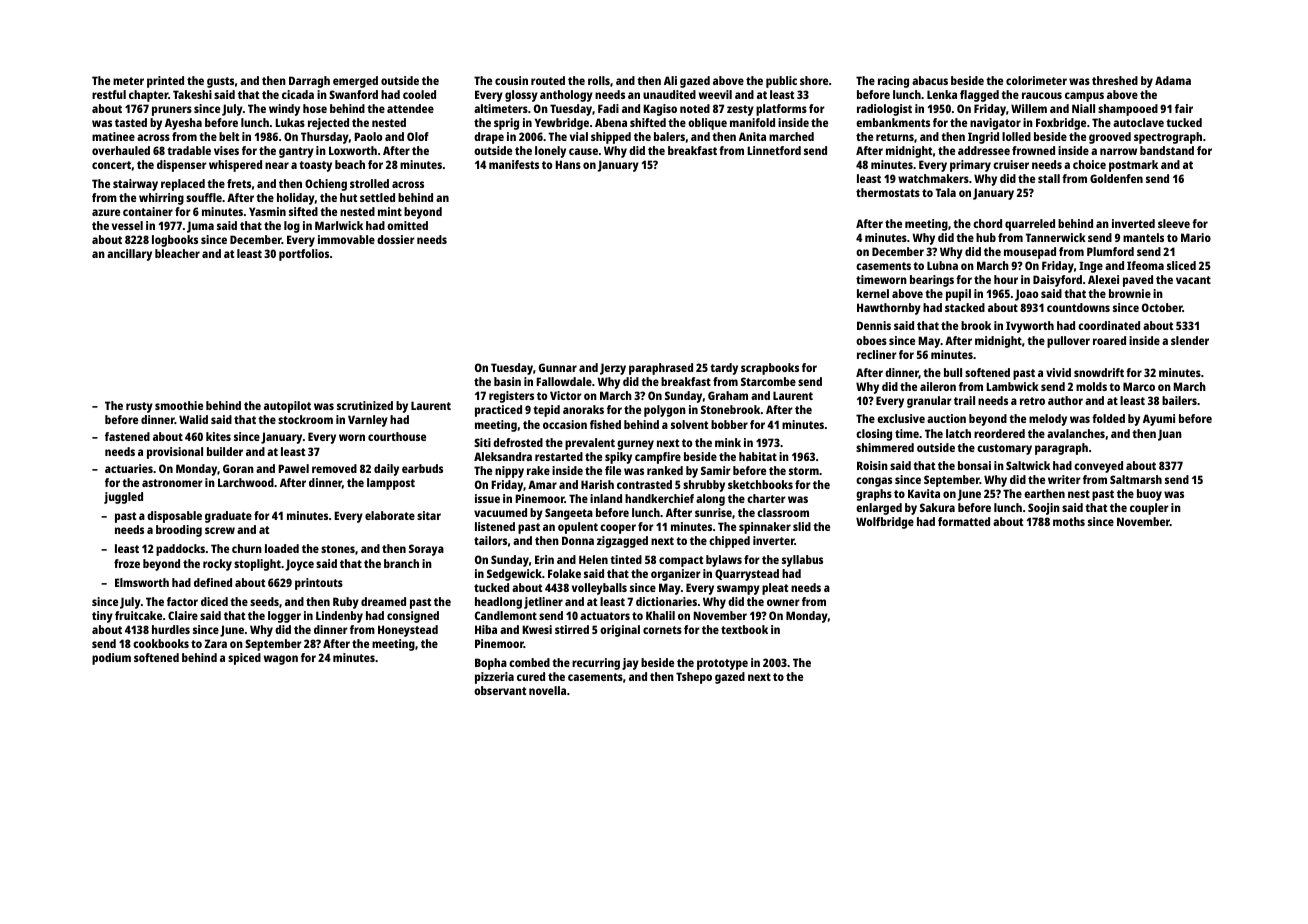  Describe the element at coordinates (814, 80) in the image. I see `shore` at that location.
